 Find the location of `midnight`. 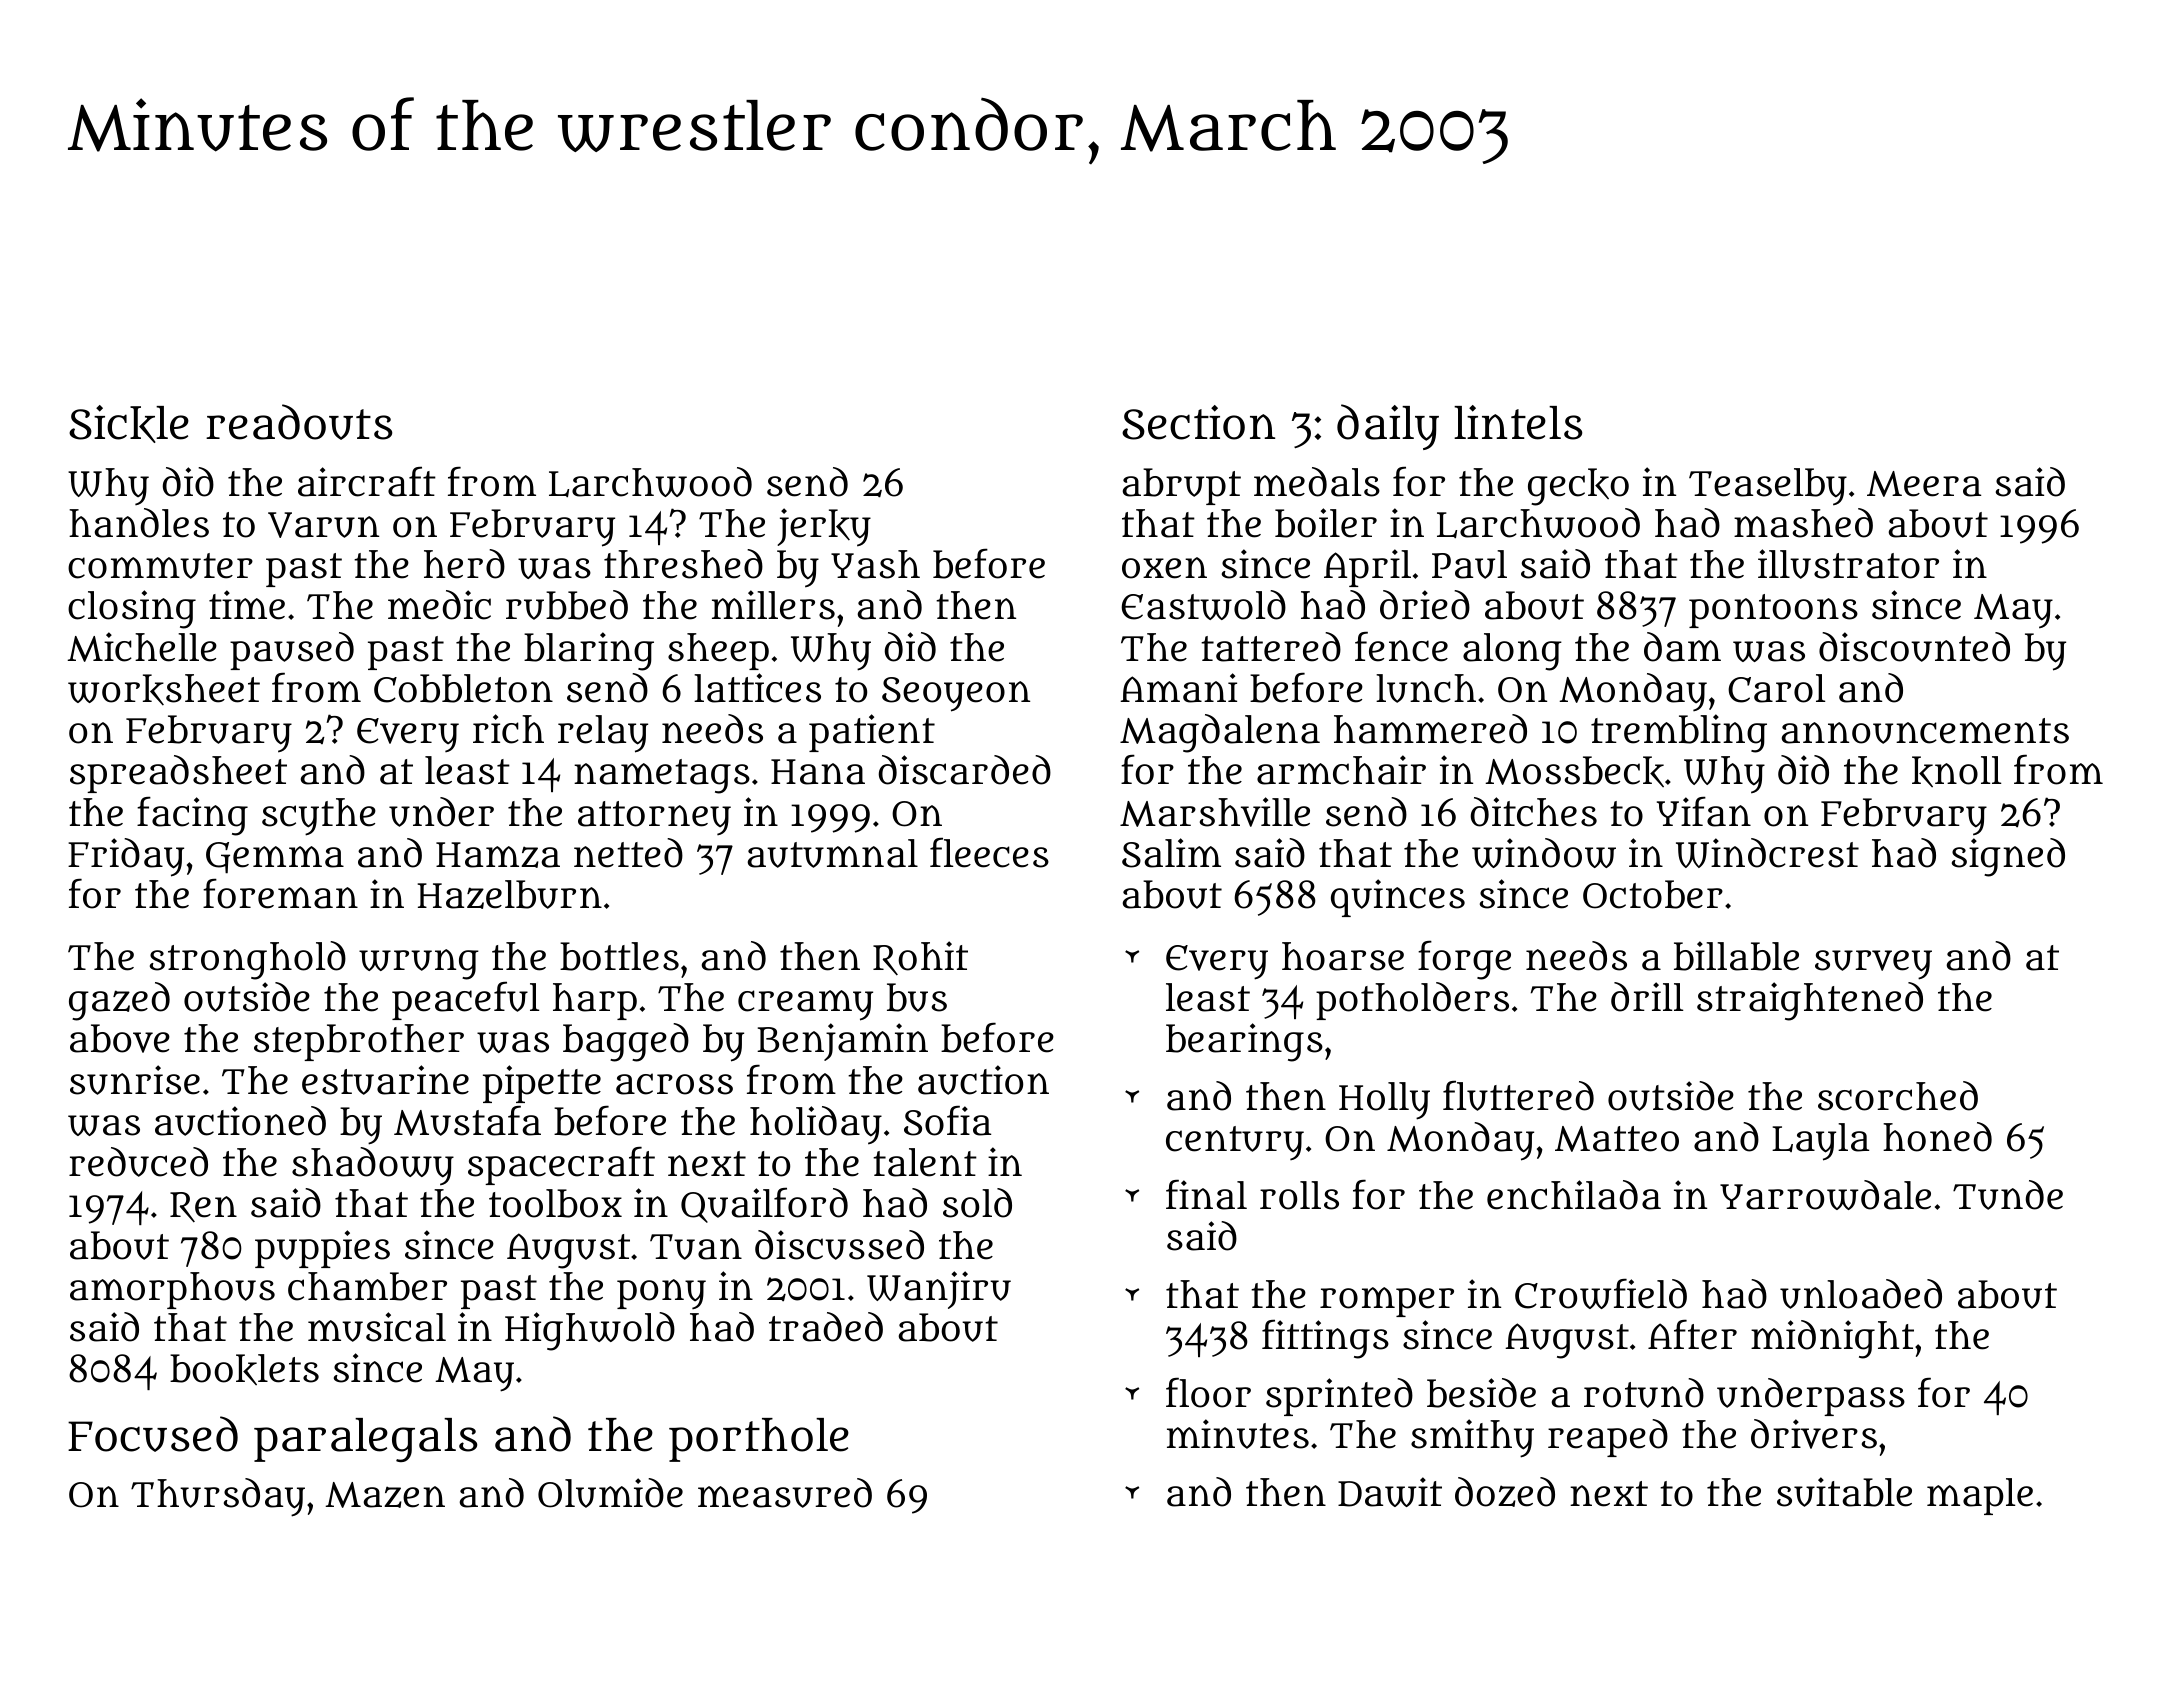

midnight is located at coordinates (1832, 1339).
